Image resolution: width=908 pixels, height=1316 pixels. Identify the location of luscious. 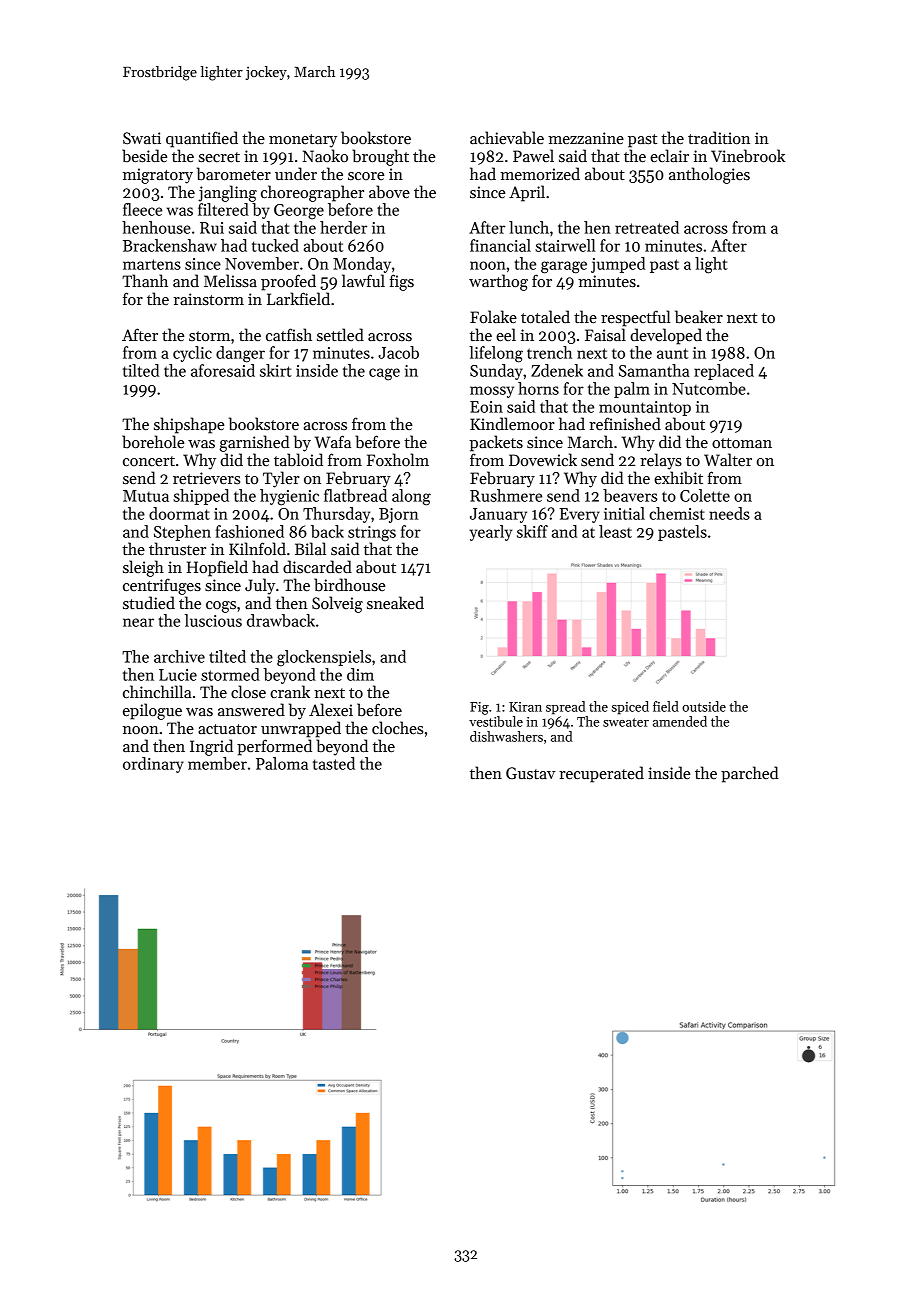
(213, 620).
